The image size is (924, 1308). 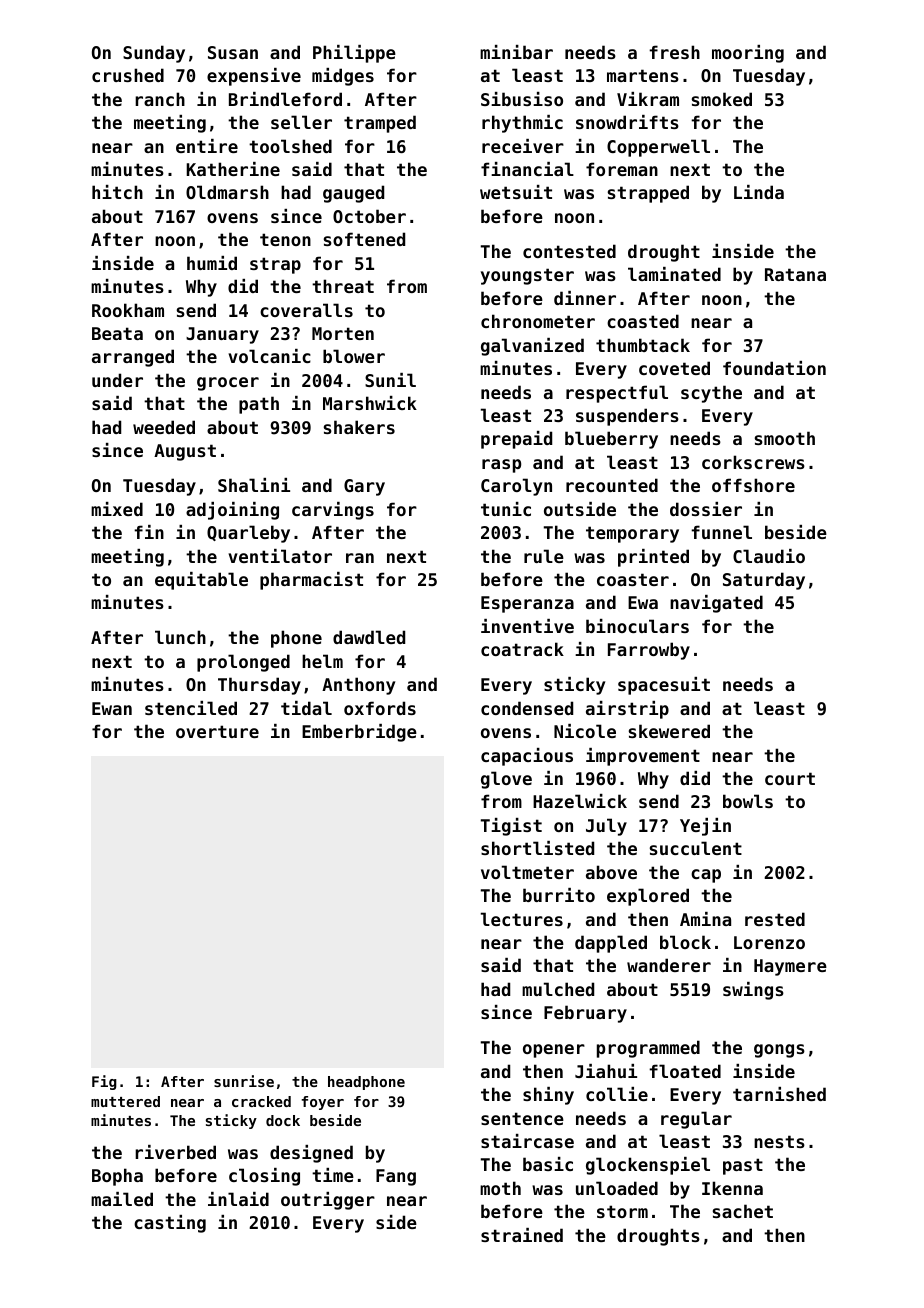 I want to click on overture, so click(x=217, y=731).
